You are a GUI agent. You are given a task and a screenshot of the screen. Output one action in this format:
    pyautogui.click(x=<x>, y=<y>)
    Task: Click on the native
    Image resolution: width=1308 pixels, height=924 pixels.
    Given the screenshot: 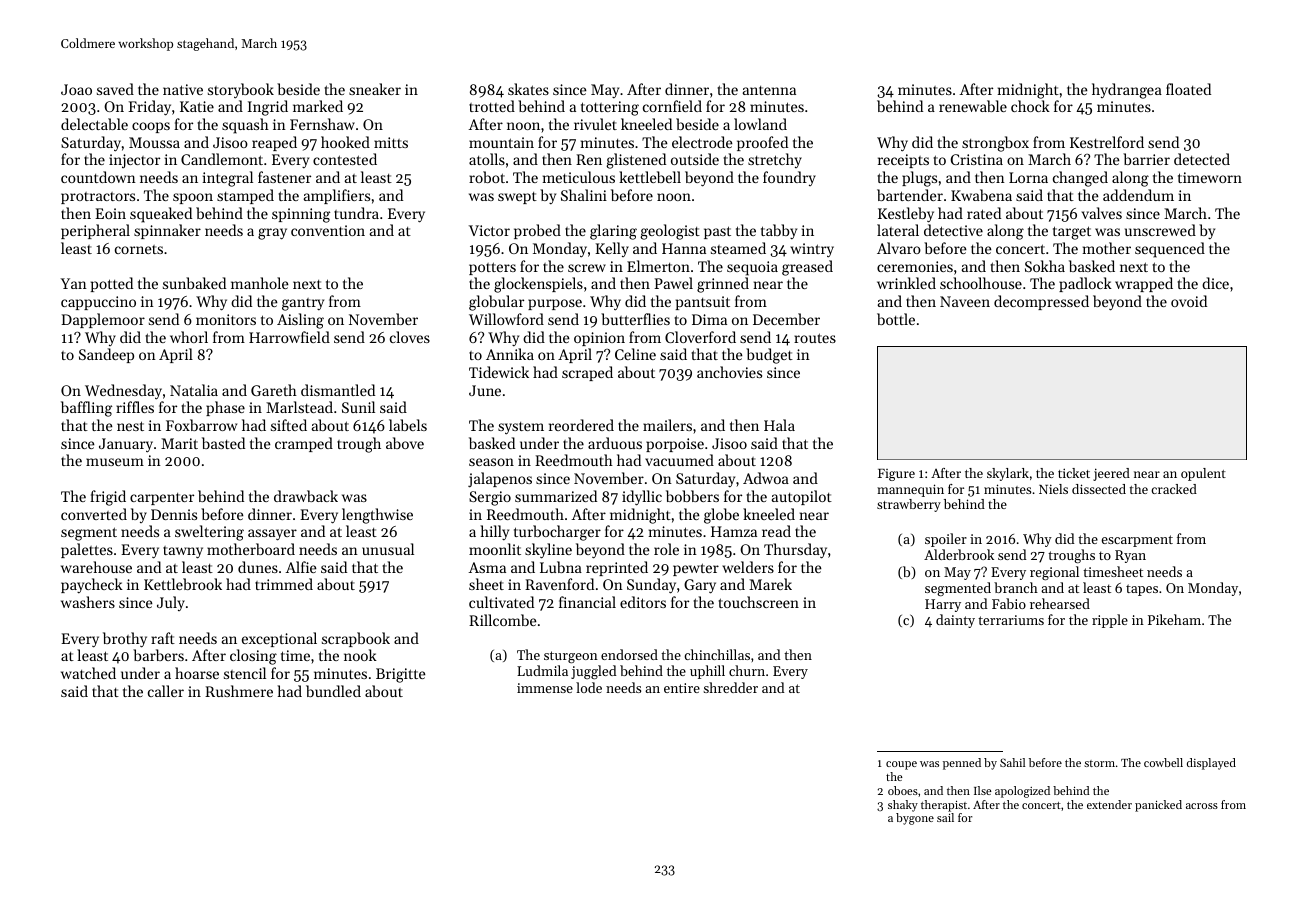 What is the action you would take?
    pyautogui.click(x=183, y=89)
